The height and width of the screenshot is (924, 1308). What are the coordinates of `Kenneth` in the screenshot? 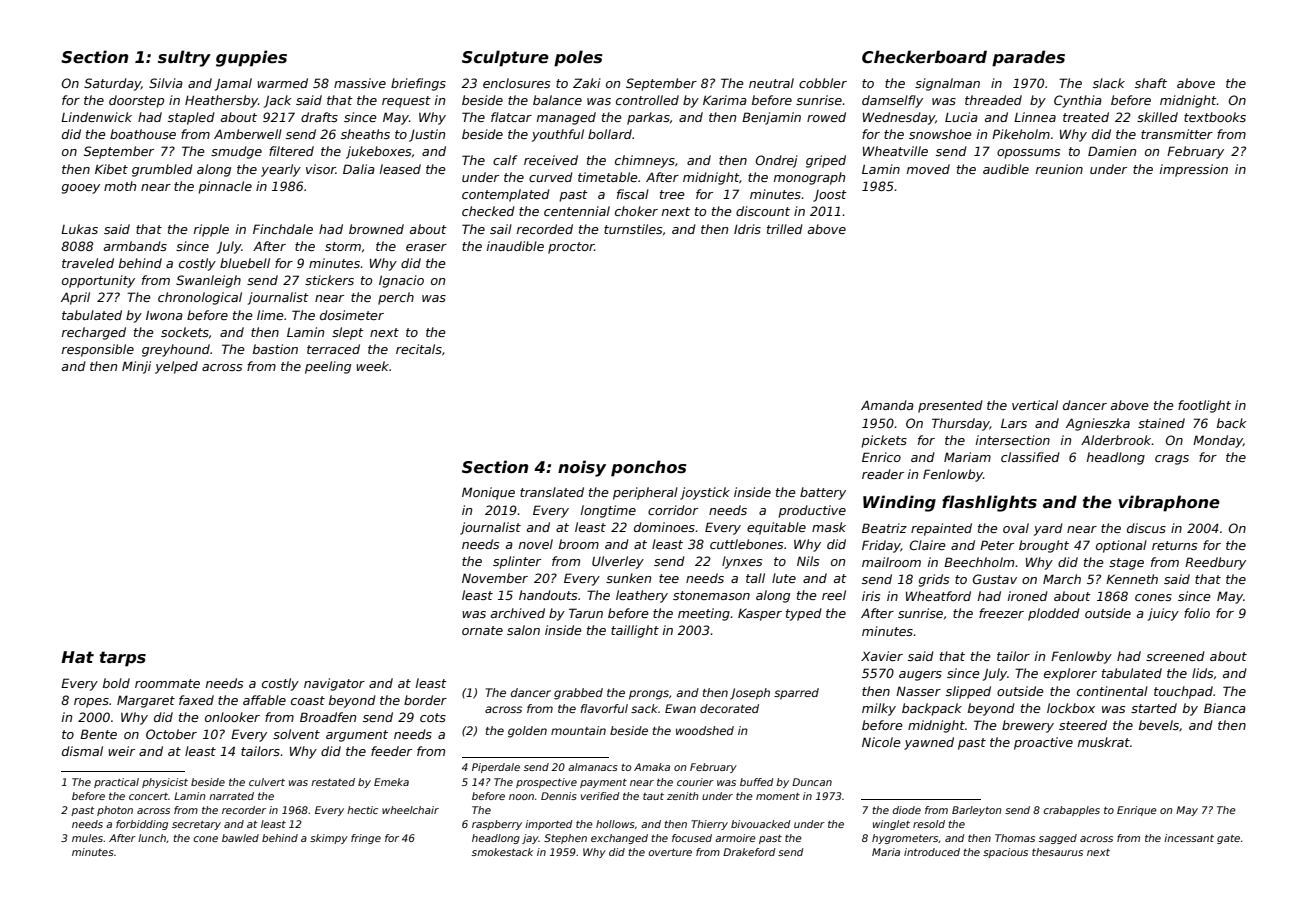 It's located at (1132, 579).
